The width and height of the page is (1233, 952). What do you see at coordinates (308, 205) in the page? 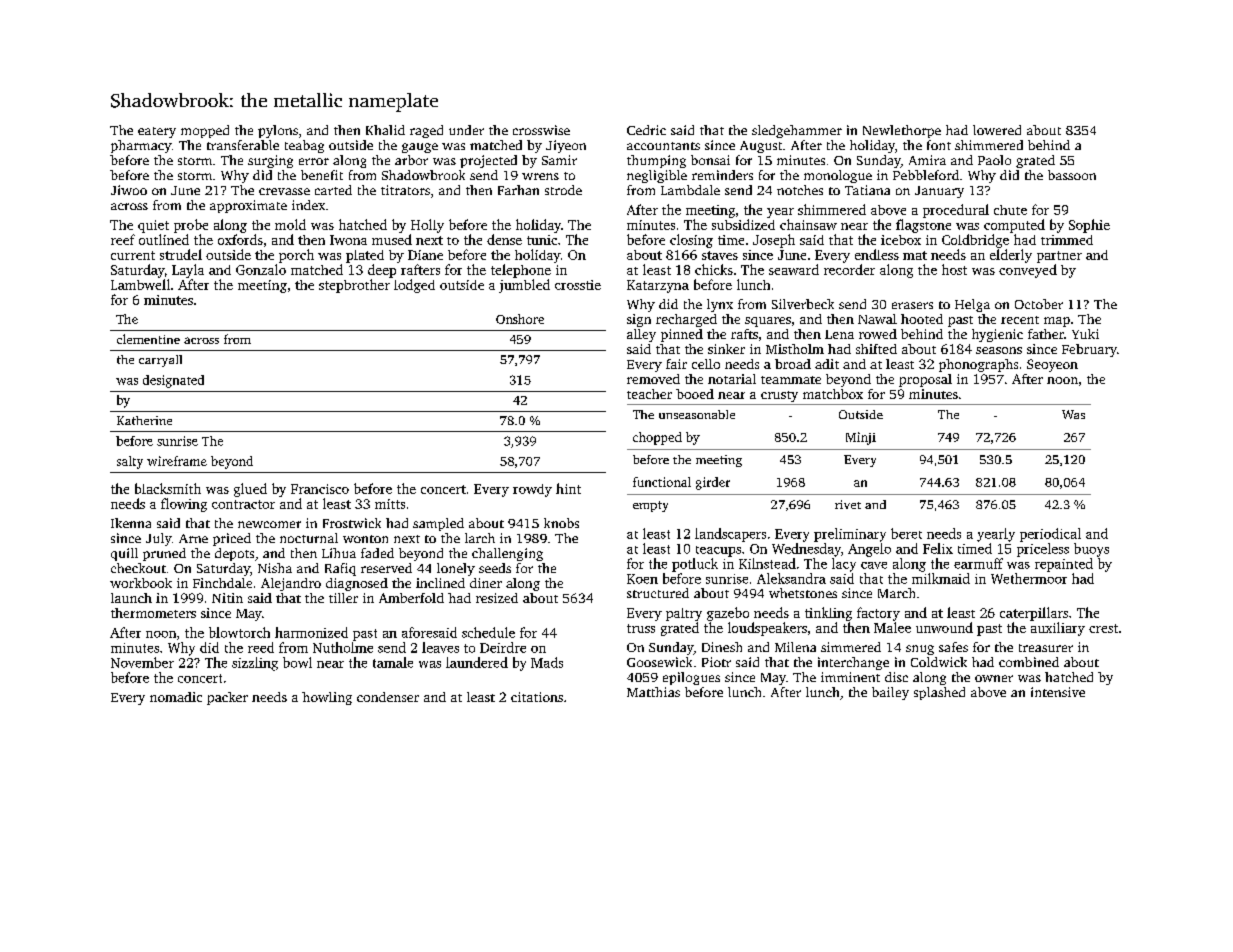
I see `index` at bounding box center [308, 205].
